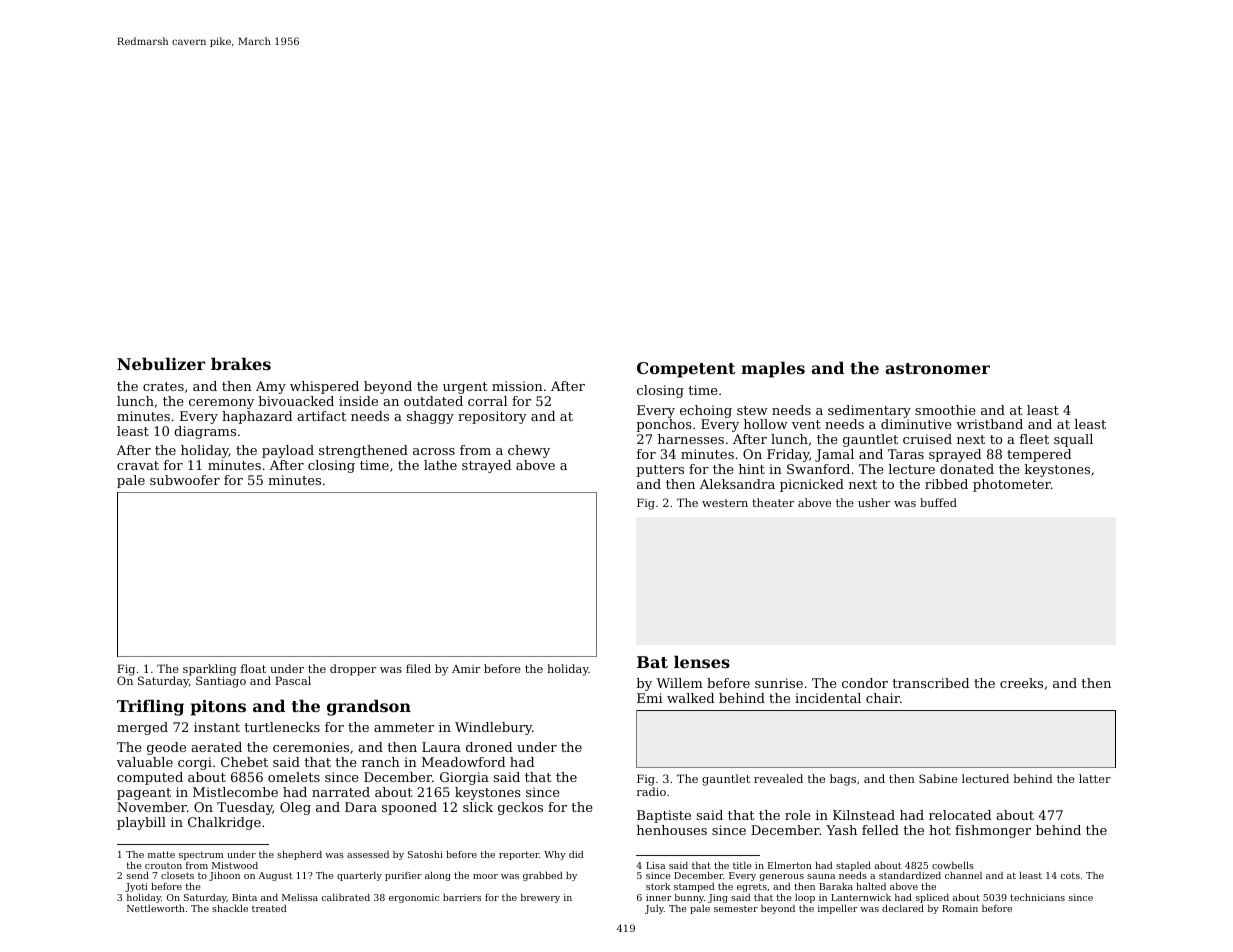 The height and width of the screenshot is (952, 1233). What do you see at coordinates (960, 815) in the screenshot?
I see `relocated` at bounding box center [960, 815].
